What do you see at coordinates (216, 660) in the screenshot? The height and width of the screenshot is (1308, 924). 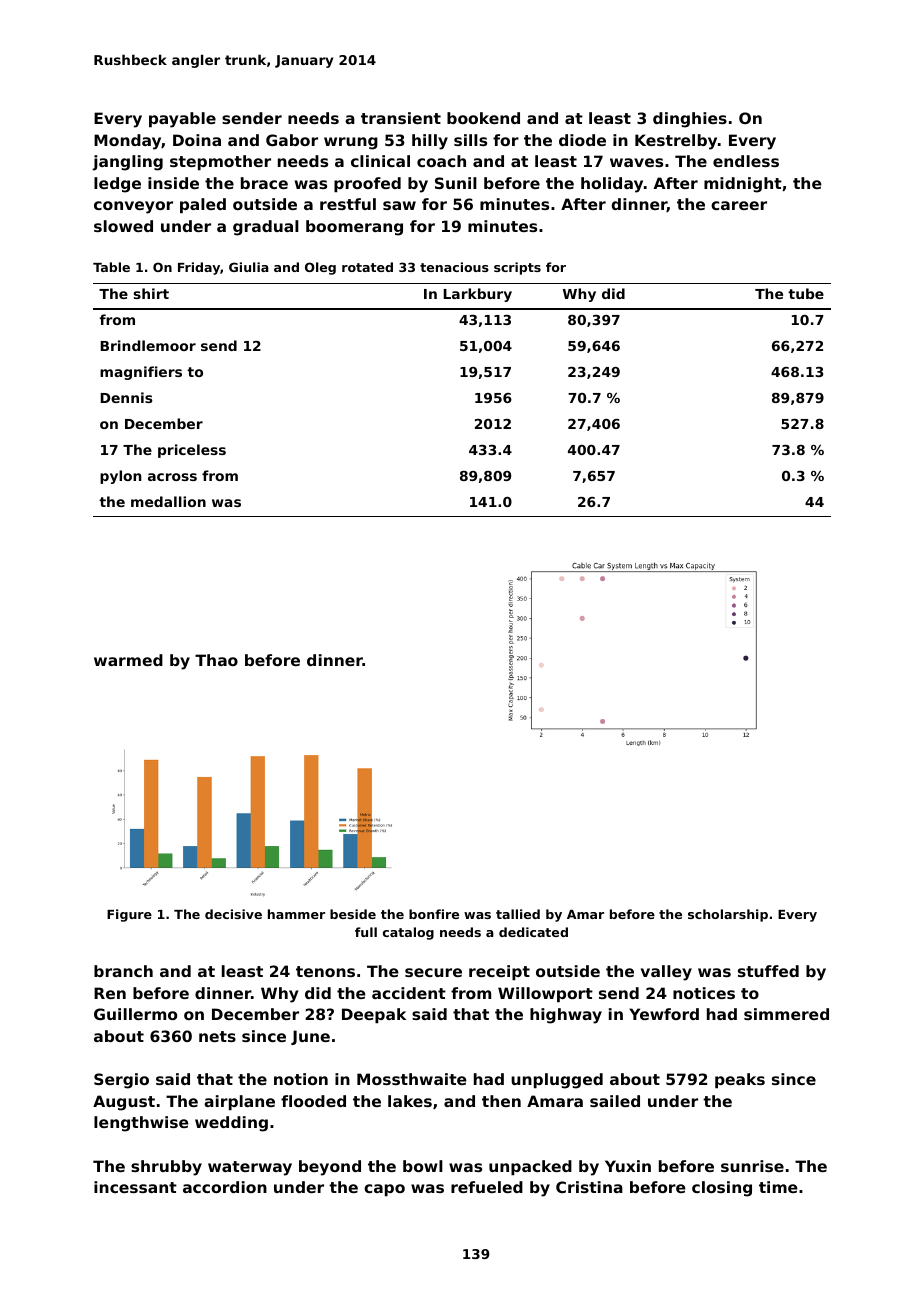 I see `Thao` at bounding box center [216, 660].
